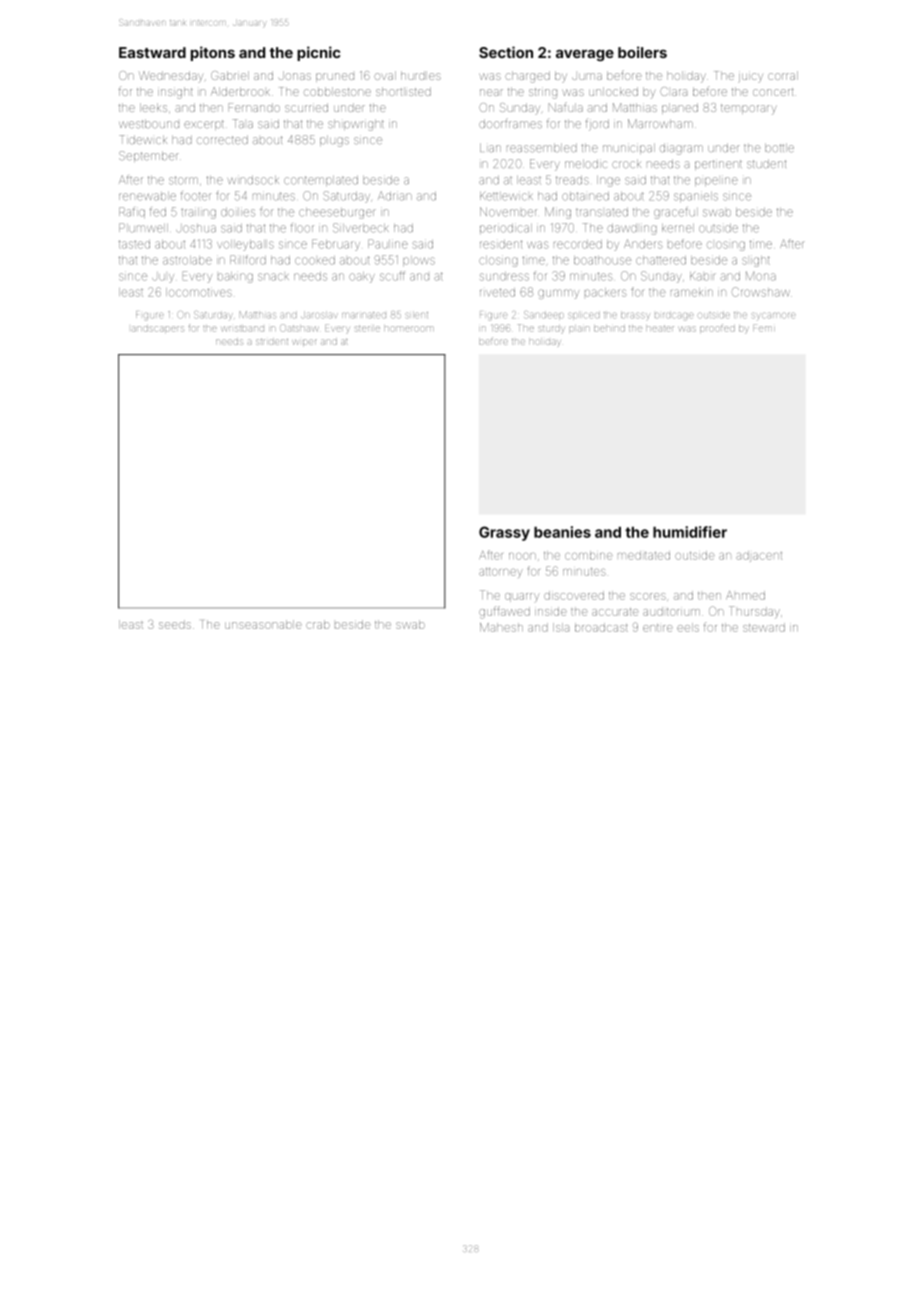 The height and width of the screenshot is (1308, 924). What do you see at coordinates (717, 328) in the screenshot?
I see `proofed` at bounding box center [717, 328].
